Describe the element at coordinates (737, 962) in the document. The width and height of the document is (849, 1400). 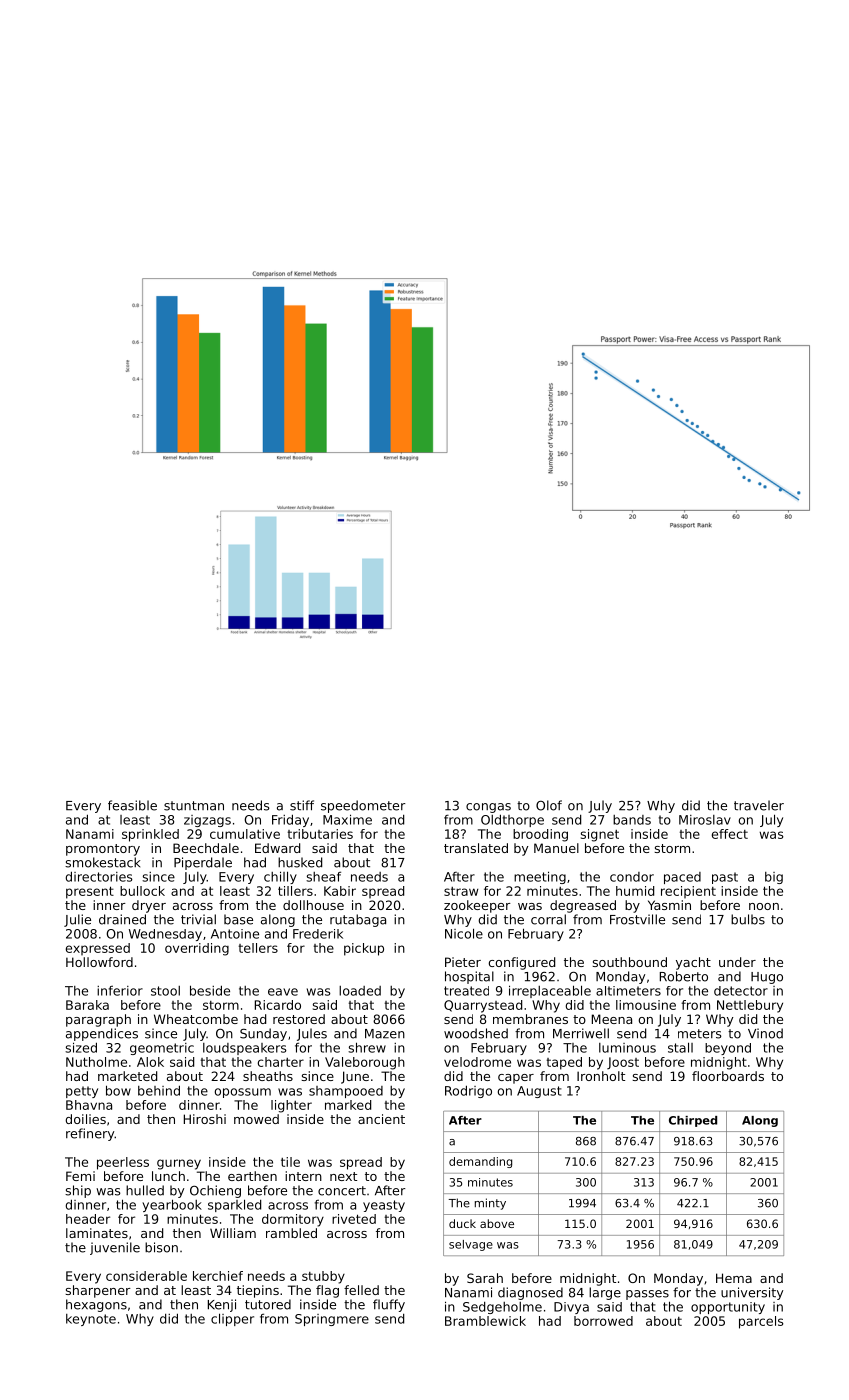
I see `under` at that location.
